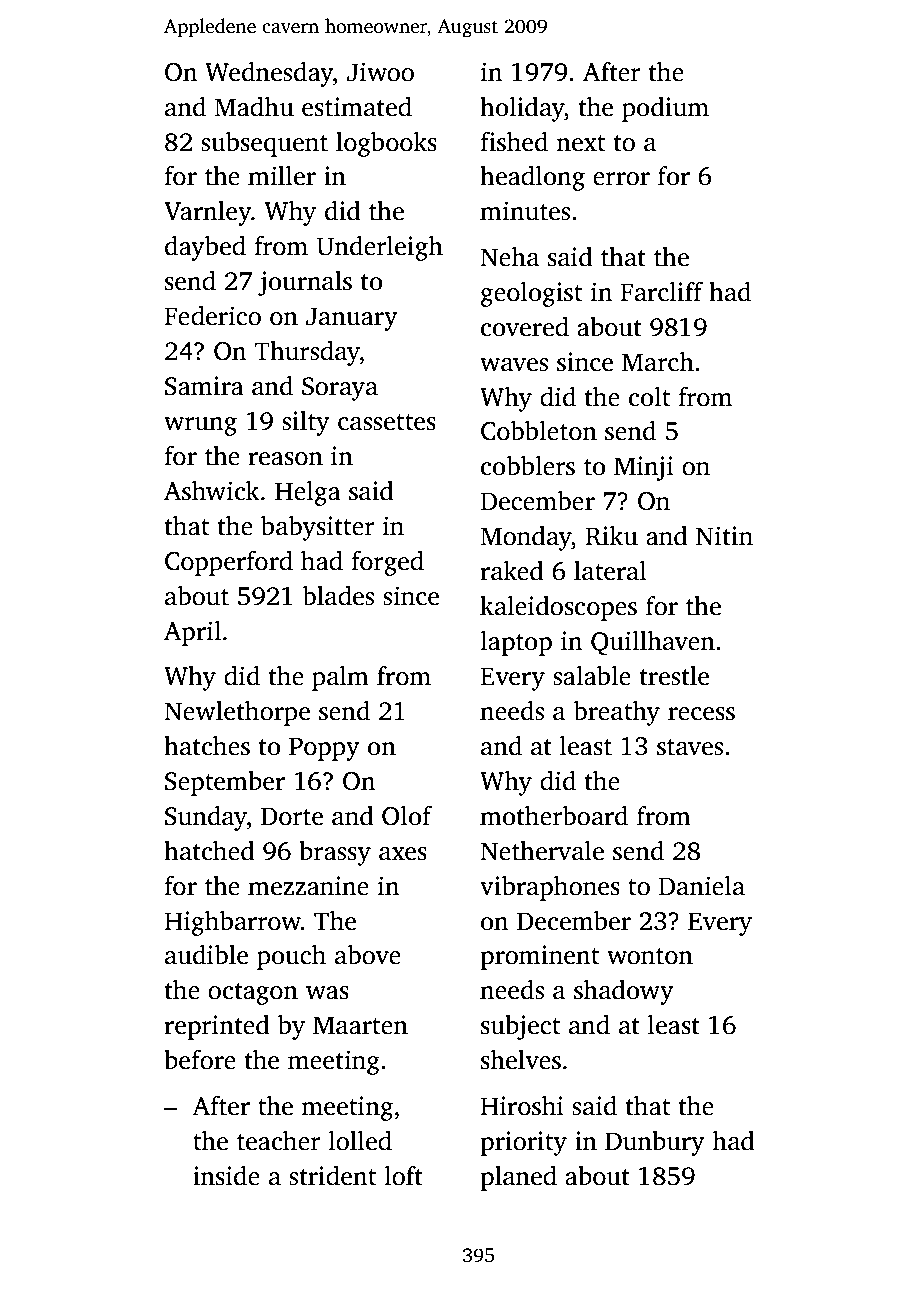 The image size is (924, 1311). What do you see at coordinates (226, 1176) in the screenshot?
I see `inside` at bounding box center [226, 1176].
